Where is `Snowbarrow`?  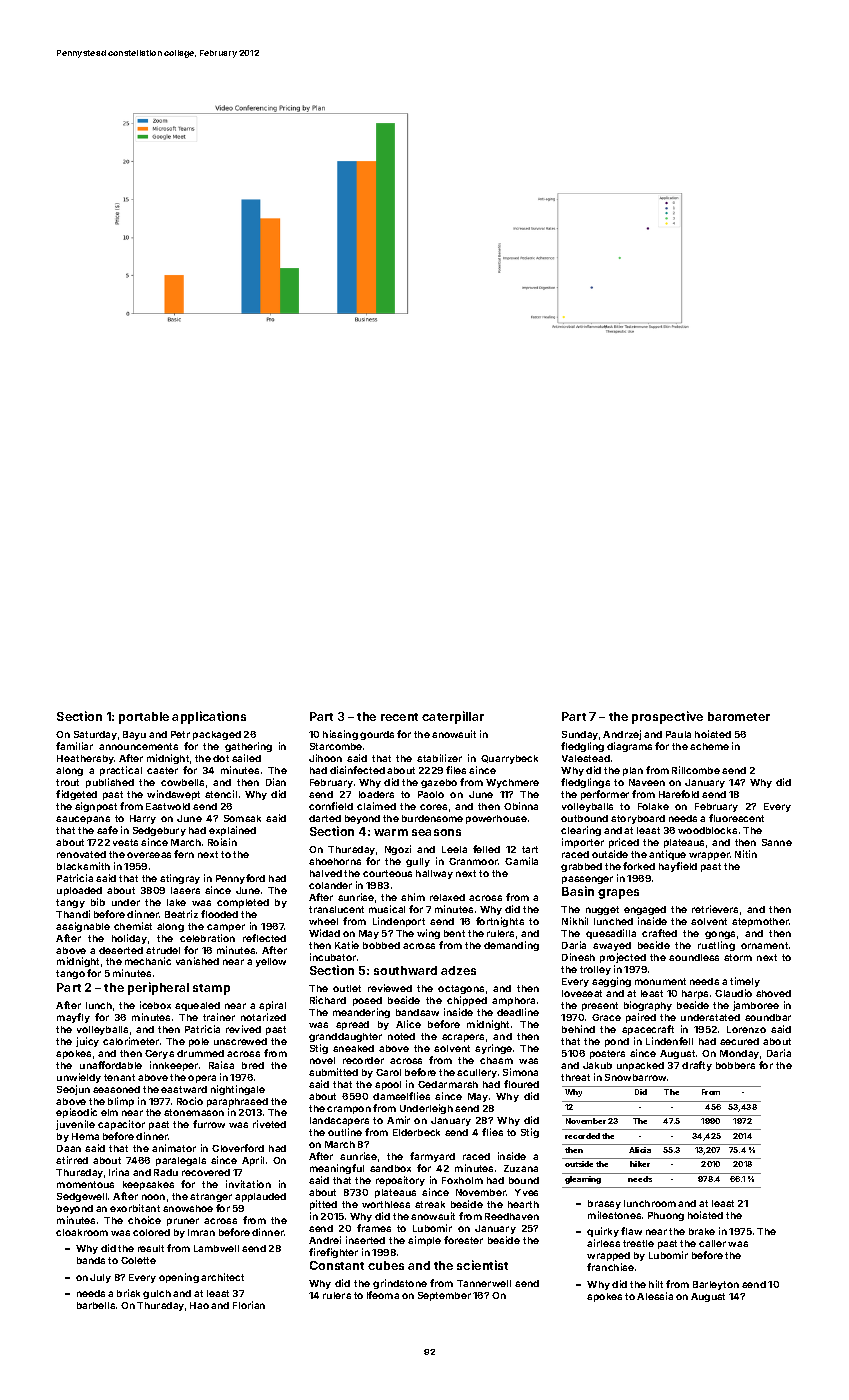 Snowbarrow is located at coordinates (635, 1077).
